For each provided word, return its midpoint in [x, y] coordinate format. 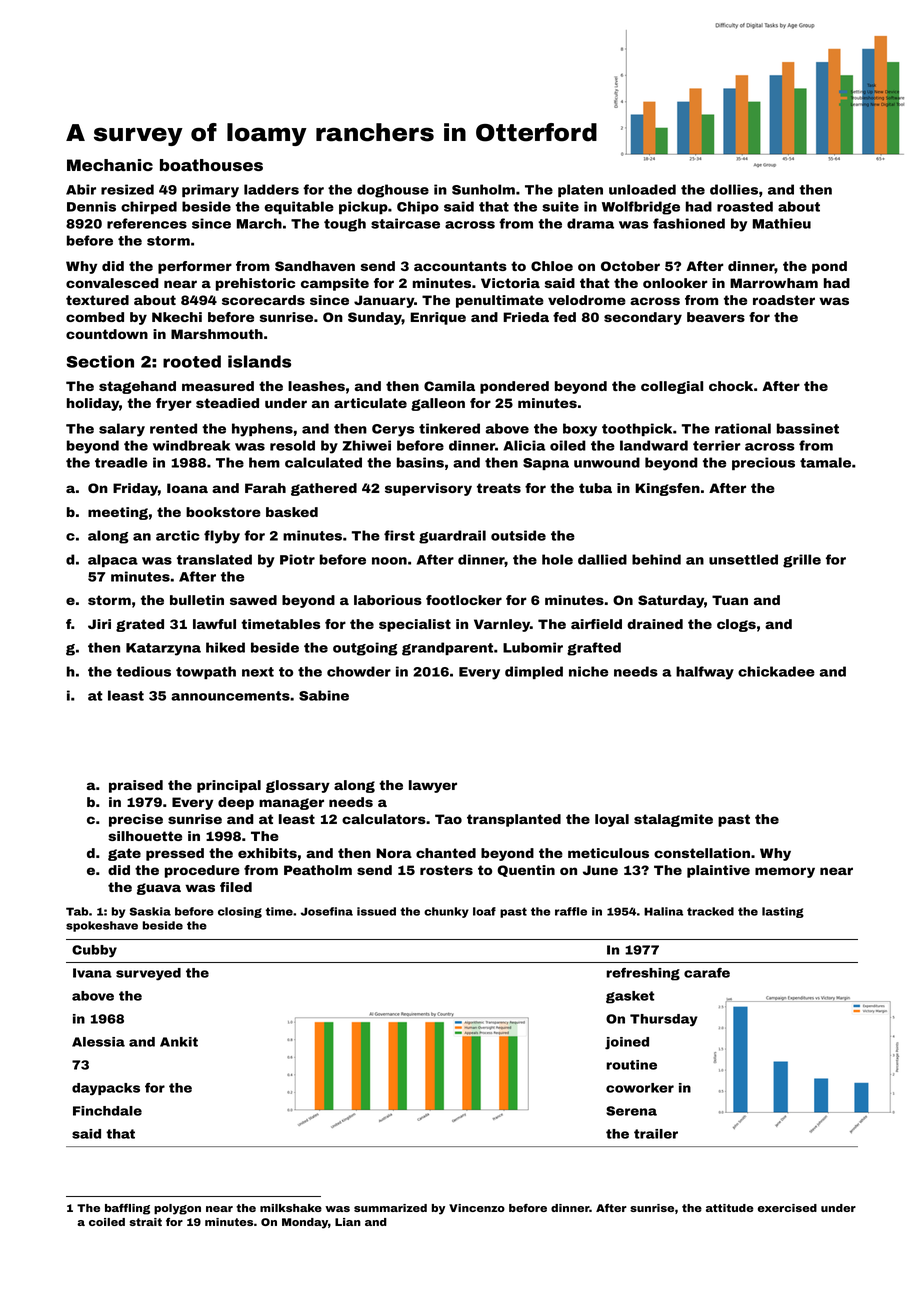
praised [136, 786]
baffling [127, 1209]
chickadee [776, 671]
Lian [348, 1222]
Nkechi [177, 317]
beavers [716, 317]
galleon [438, 404]
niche [588, 671]
